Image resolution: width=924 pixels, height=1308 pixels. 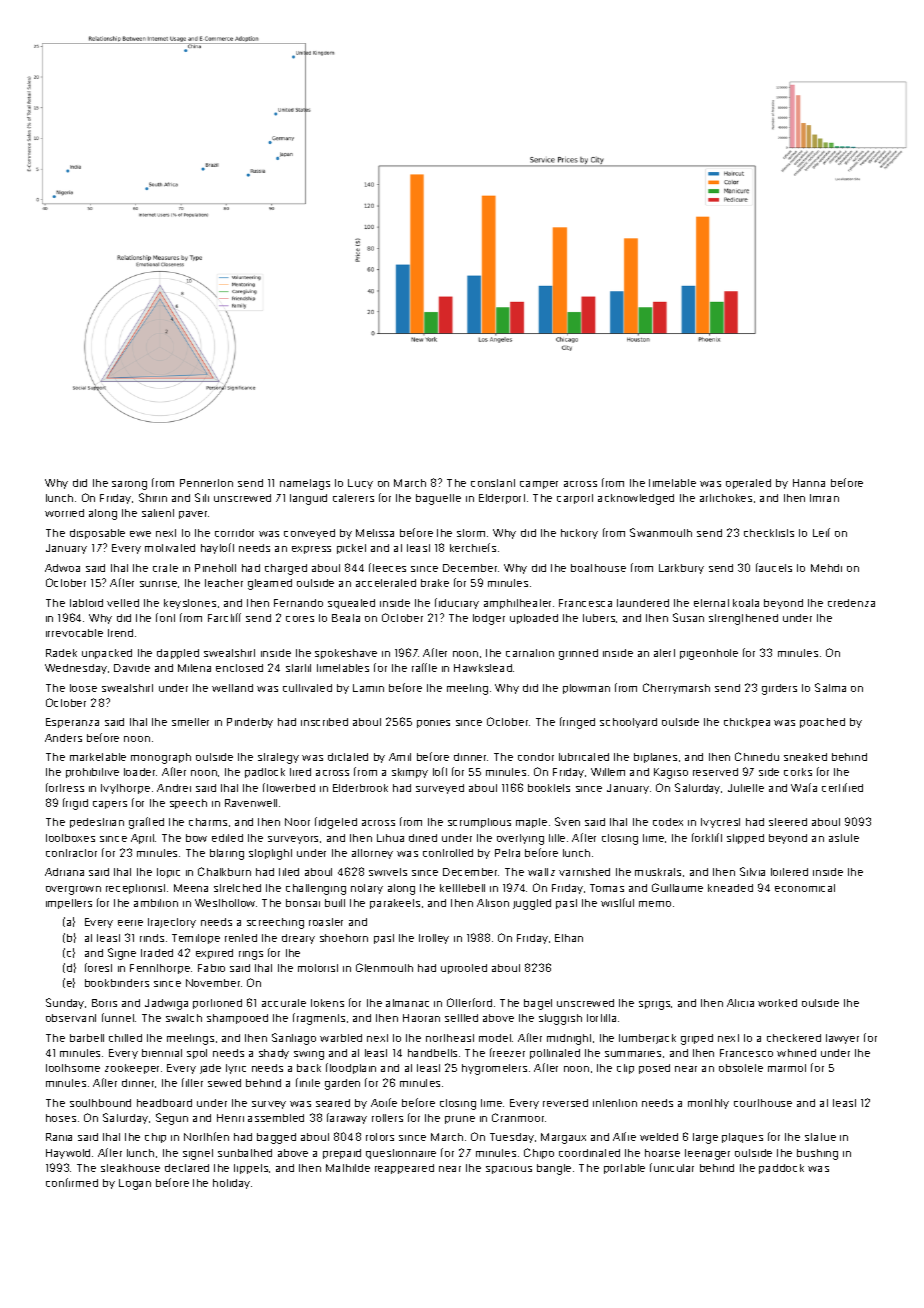 What do you see at coordinates (469, 1002) in the image?
I see `Otterford` at bounding box center [469, 1002].
